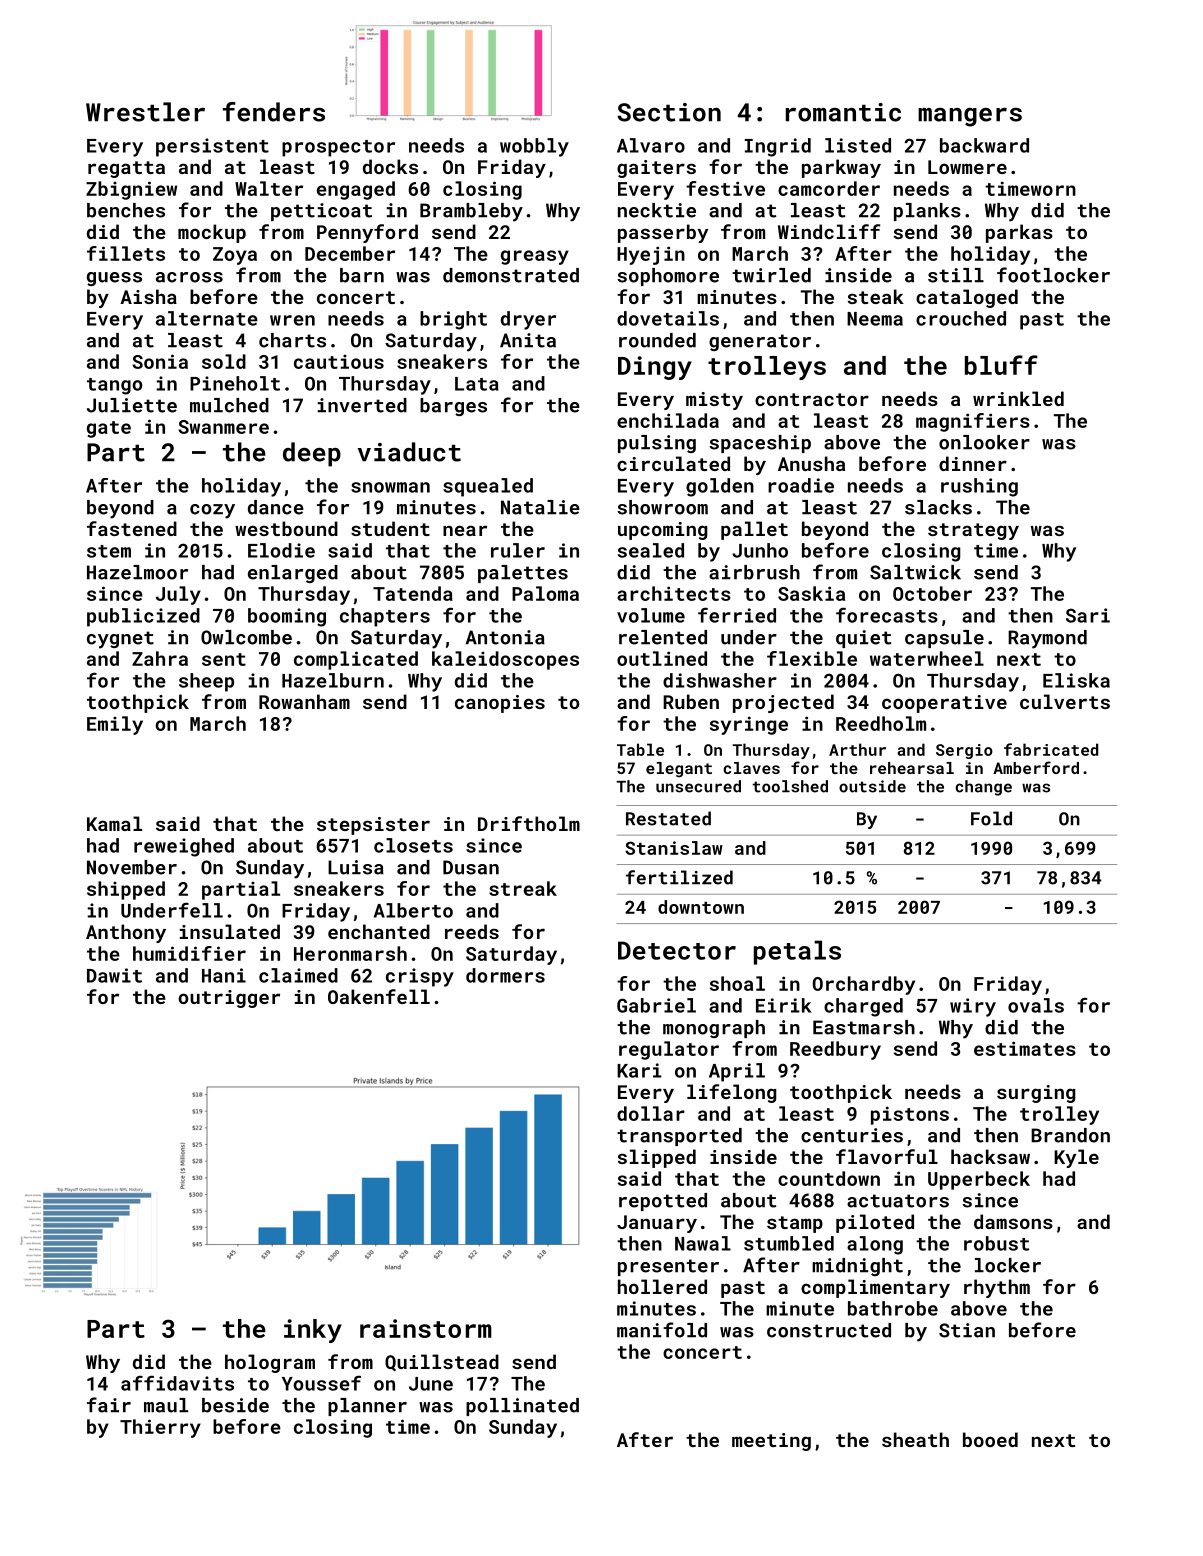 Image resolution: width=1203 pixels, height=1556 pixels. I want to click on change, so click(983, 788).
